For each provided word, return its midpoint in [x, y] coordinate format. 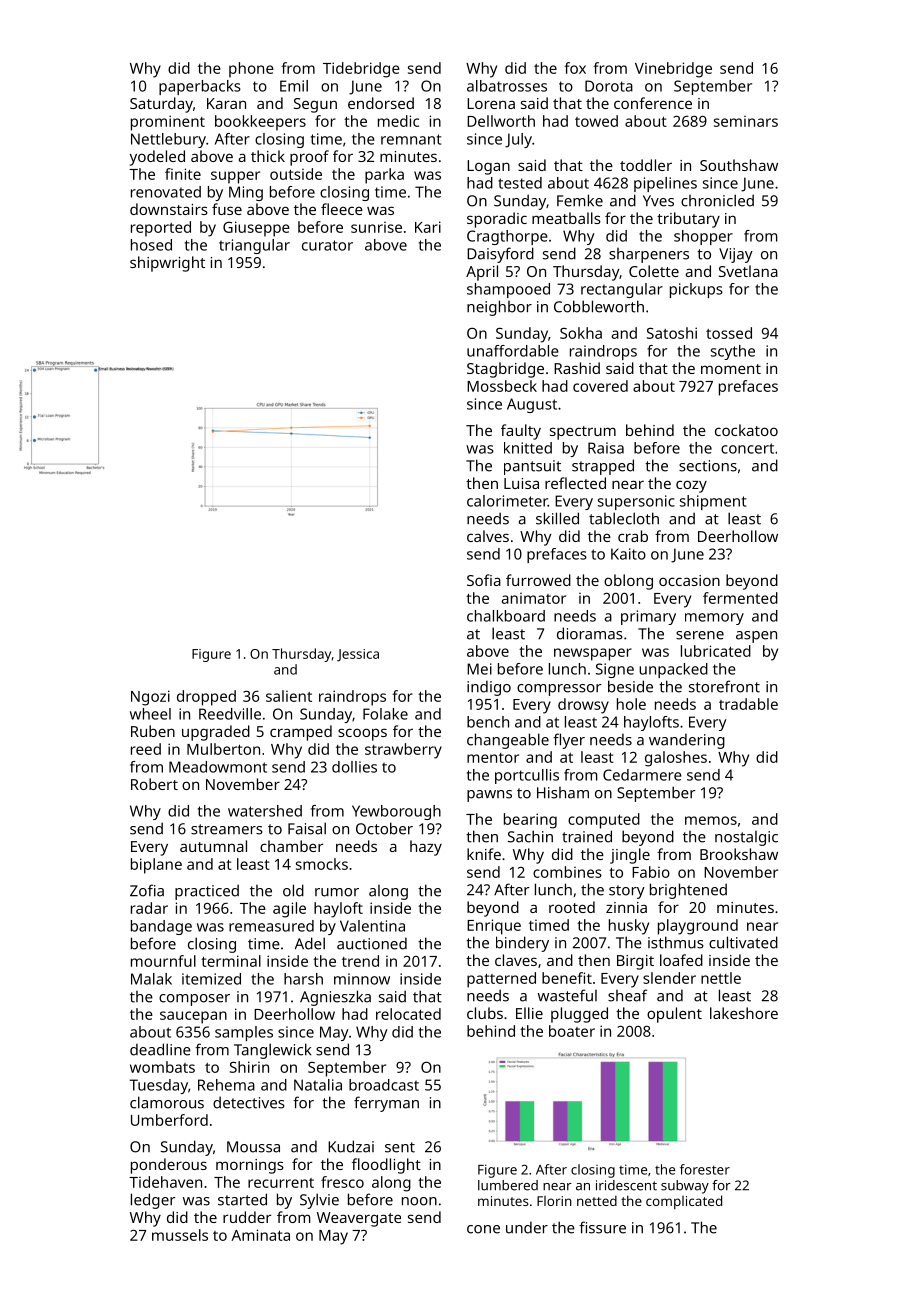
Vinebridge [673, 70]
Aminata [260, 1235]
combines [567, 872]
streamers [227, 829]
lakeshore [744, 1013]
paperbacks [200, 87]
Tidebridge [361, 70]
